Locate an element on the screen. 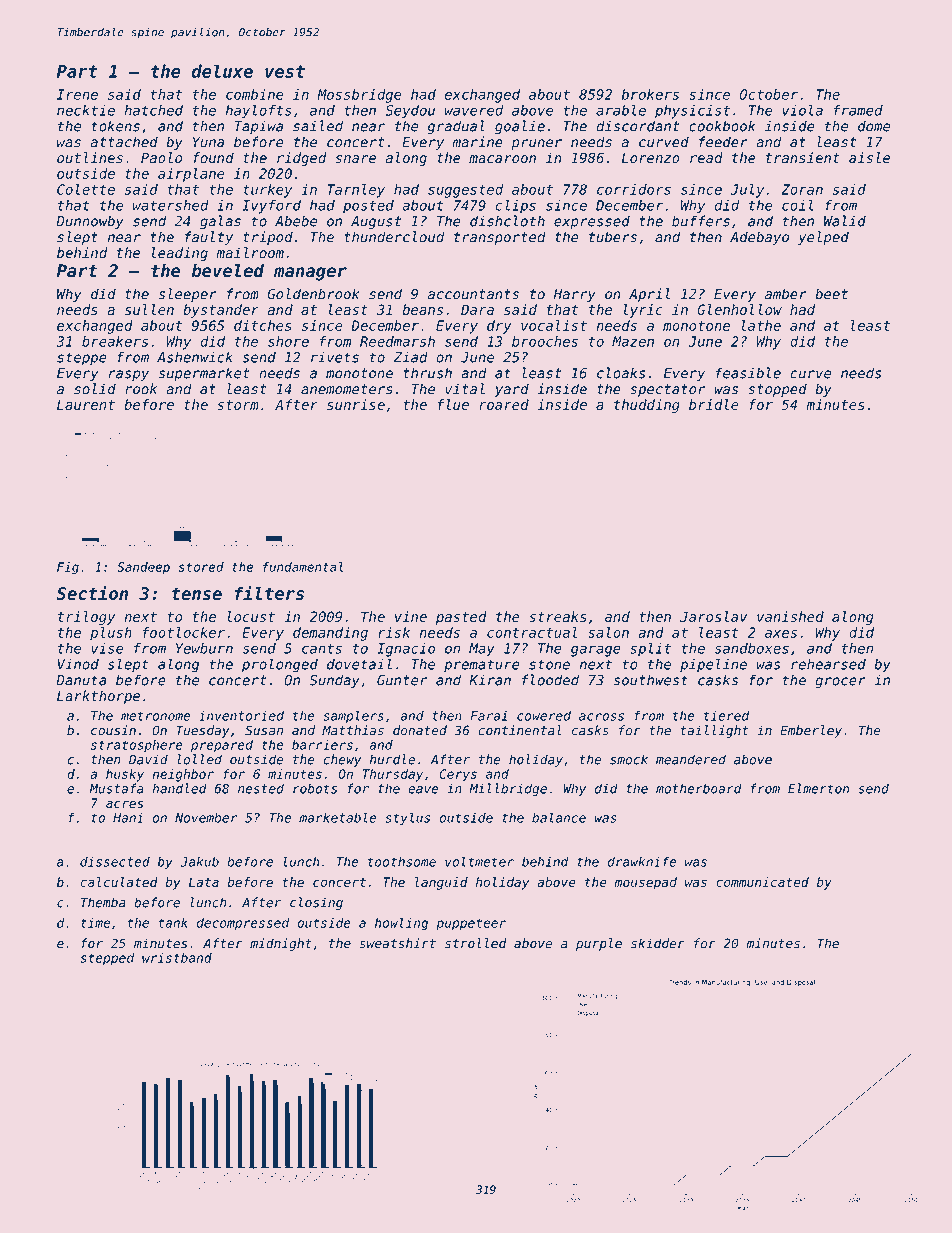 This screenshot has width=952, height=1233. pasted is located at coordinates (461, 618).
